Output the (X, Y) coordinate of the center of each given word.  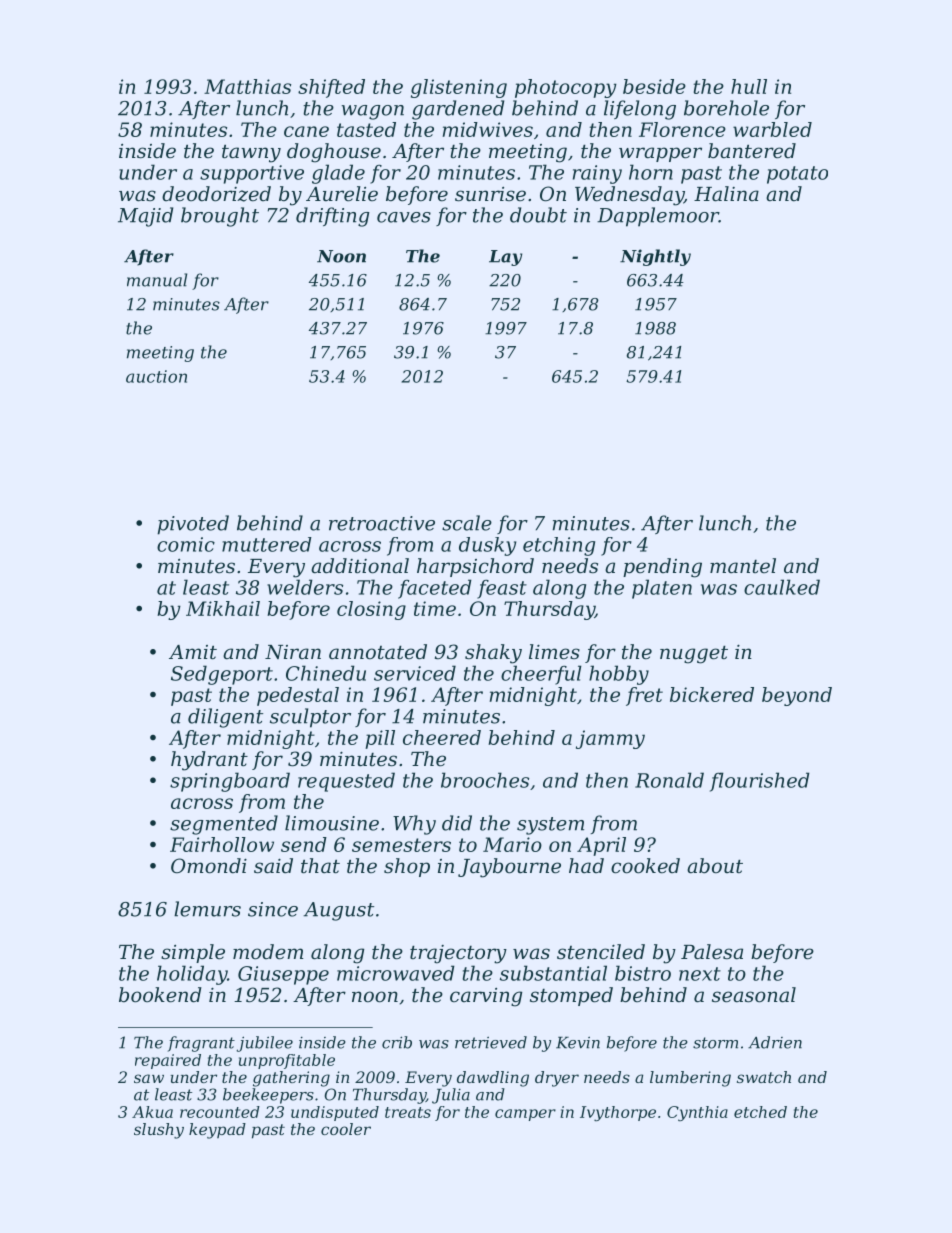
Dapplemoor (658, 217)
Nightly (655, 257)
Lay (505, 258)
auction (156, 376)
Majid (145, 217)
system (550, 826)
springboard (230, 782)
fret (644, 696)
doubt (538, 215)
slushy (159, 1131)
